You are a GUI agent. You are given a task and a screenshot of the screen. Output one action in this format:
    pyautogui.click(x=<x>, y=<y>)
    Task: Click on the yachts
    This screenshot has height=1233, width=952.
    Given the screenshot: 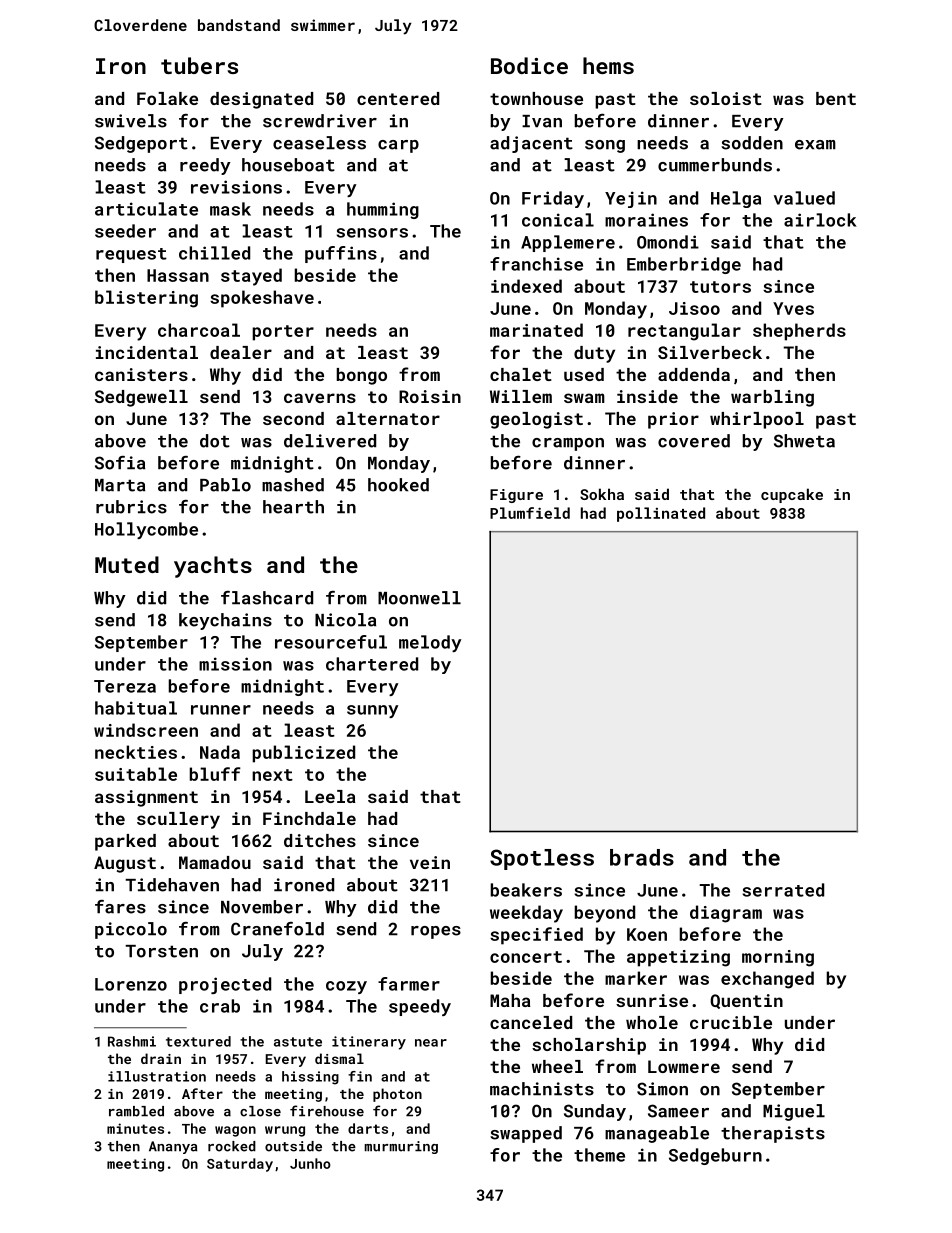 What is the action you would take?
    pyautogui.click(x=213, y=567)
